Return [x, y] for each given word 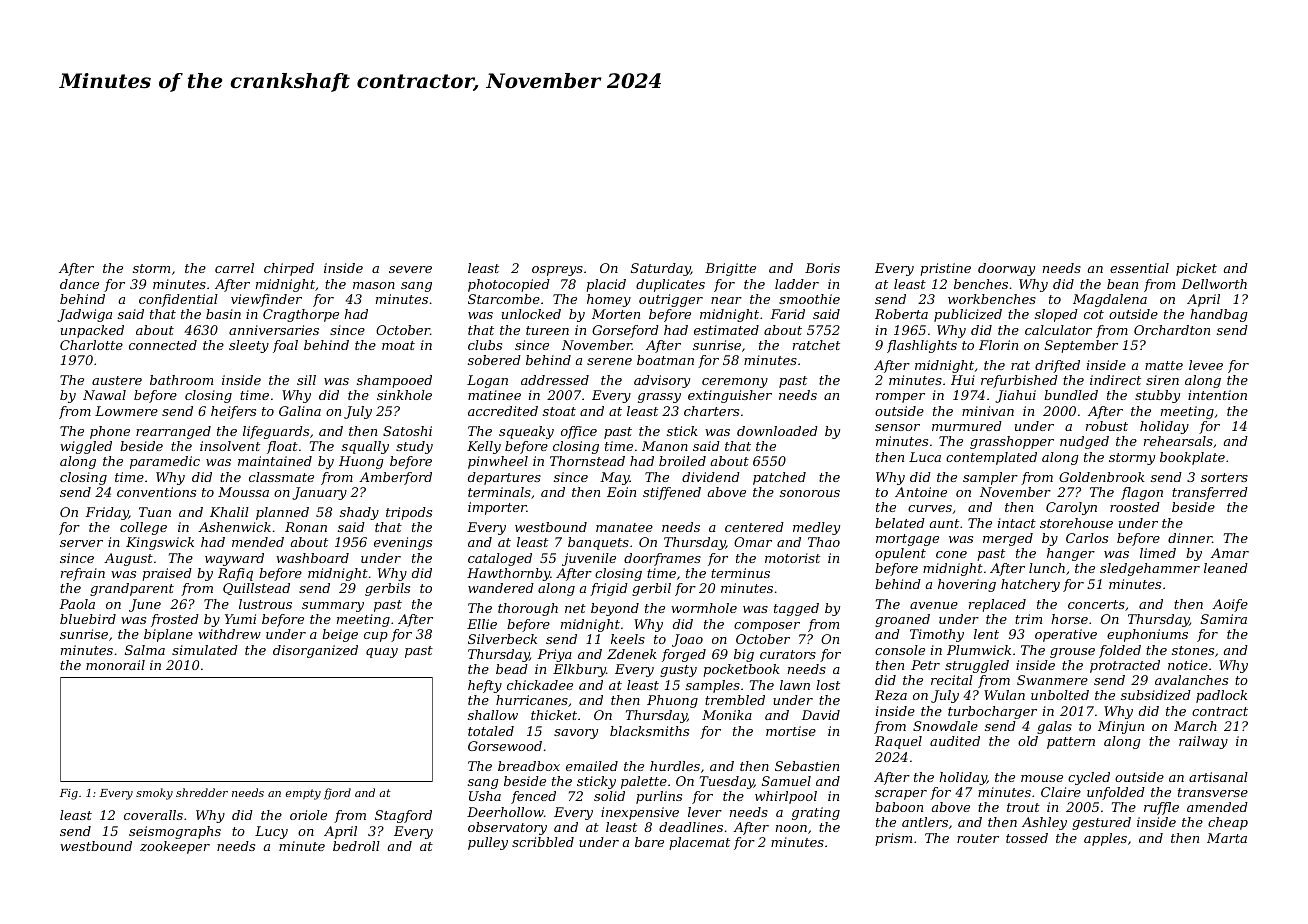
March [1195, 726]
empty [303, 794]
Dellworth [1214, 284]
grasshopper [1012, 442]
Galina [300, 411]
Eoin [621, 492]
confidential [178, 300]
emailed [592, 766]
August [128, 559]
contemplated [991, 458]
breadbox [529, 766]
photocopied [509, 285]
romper [900, 398]
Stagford [403, 816]
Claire [1061, 792]
